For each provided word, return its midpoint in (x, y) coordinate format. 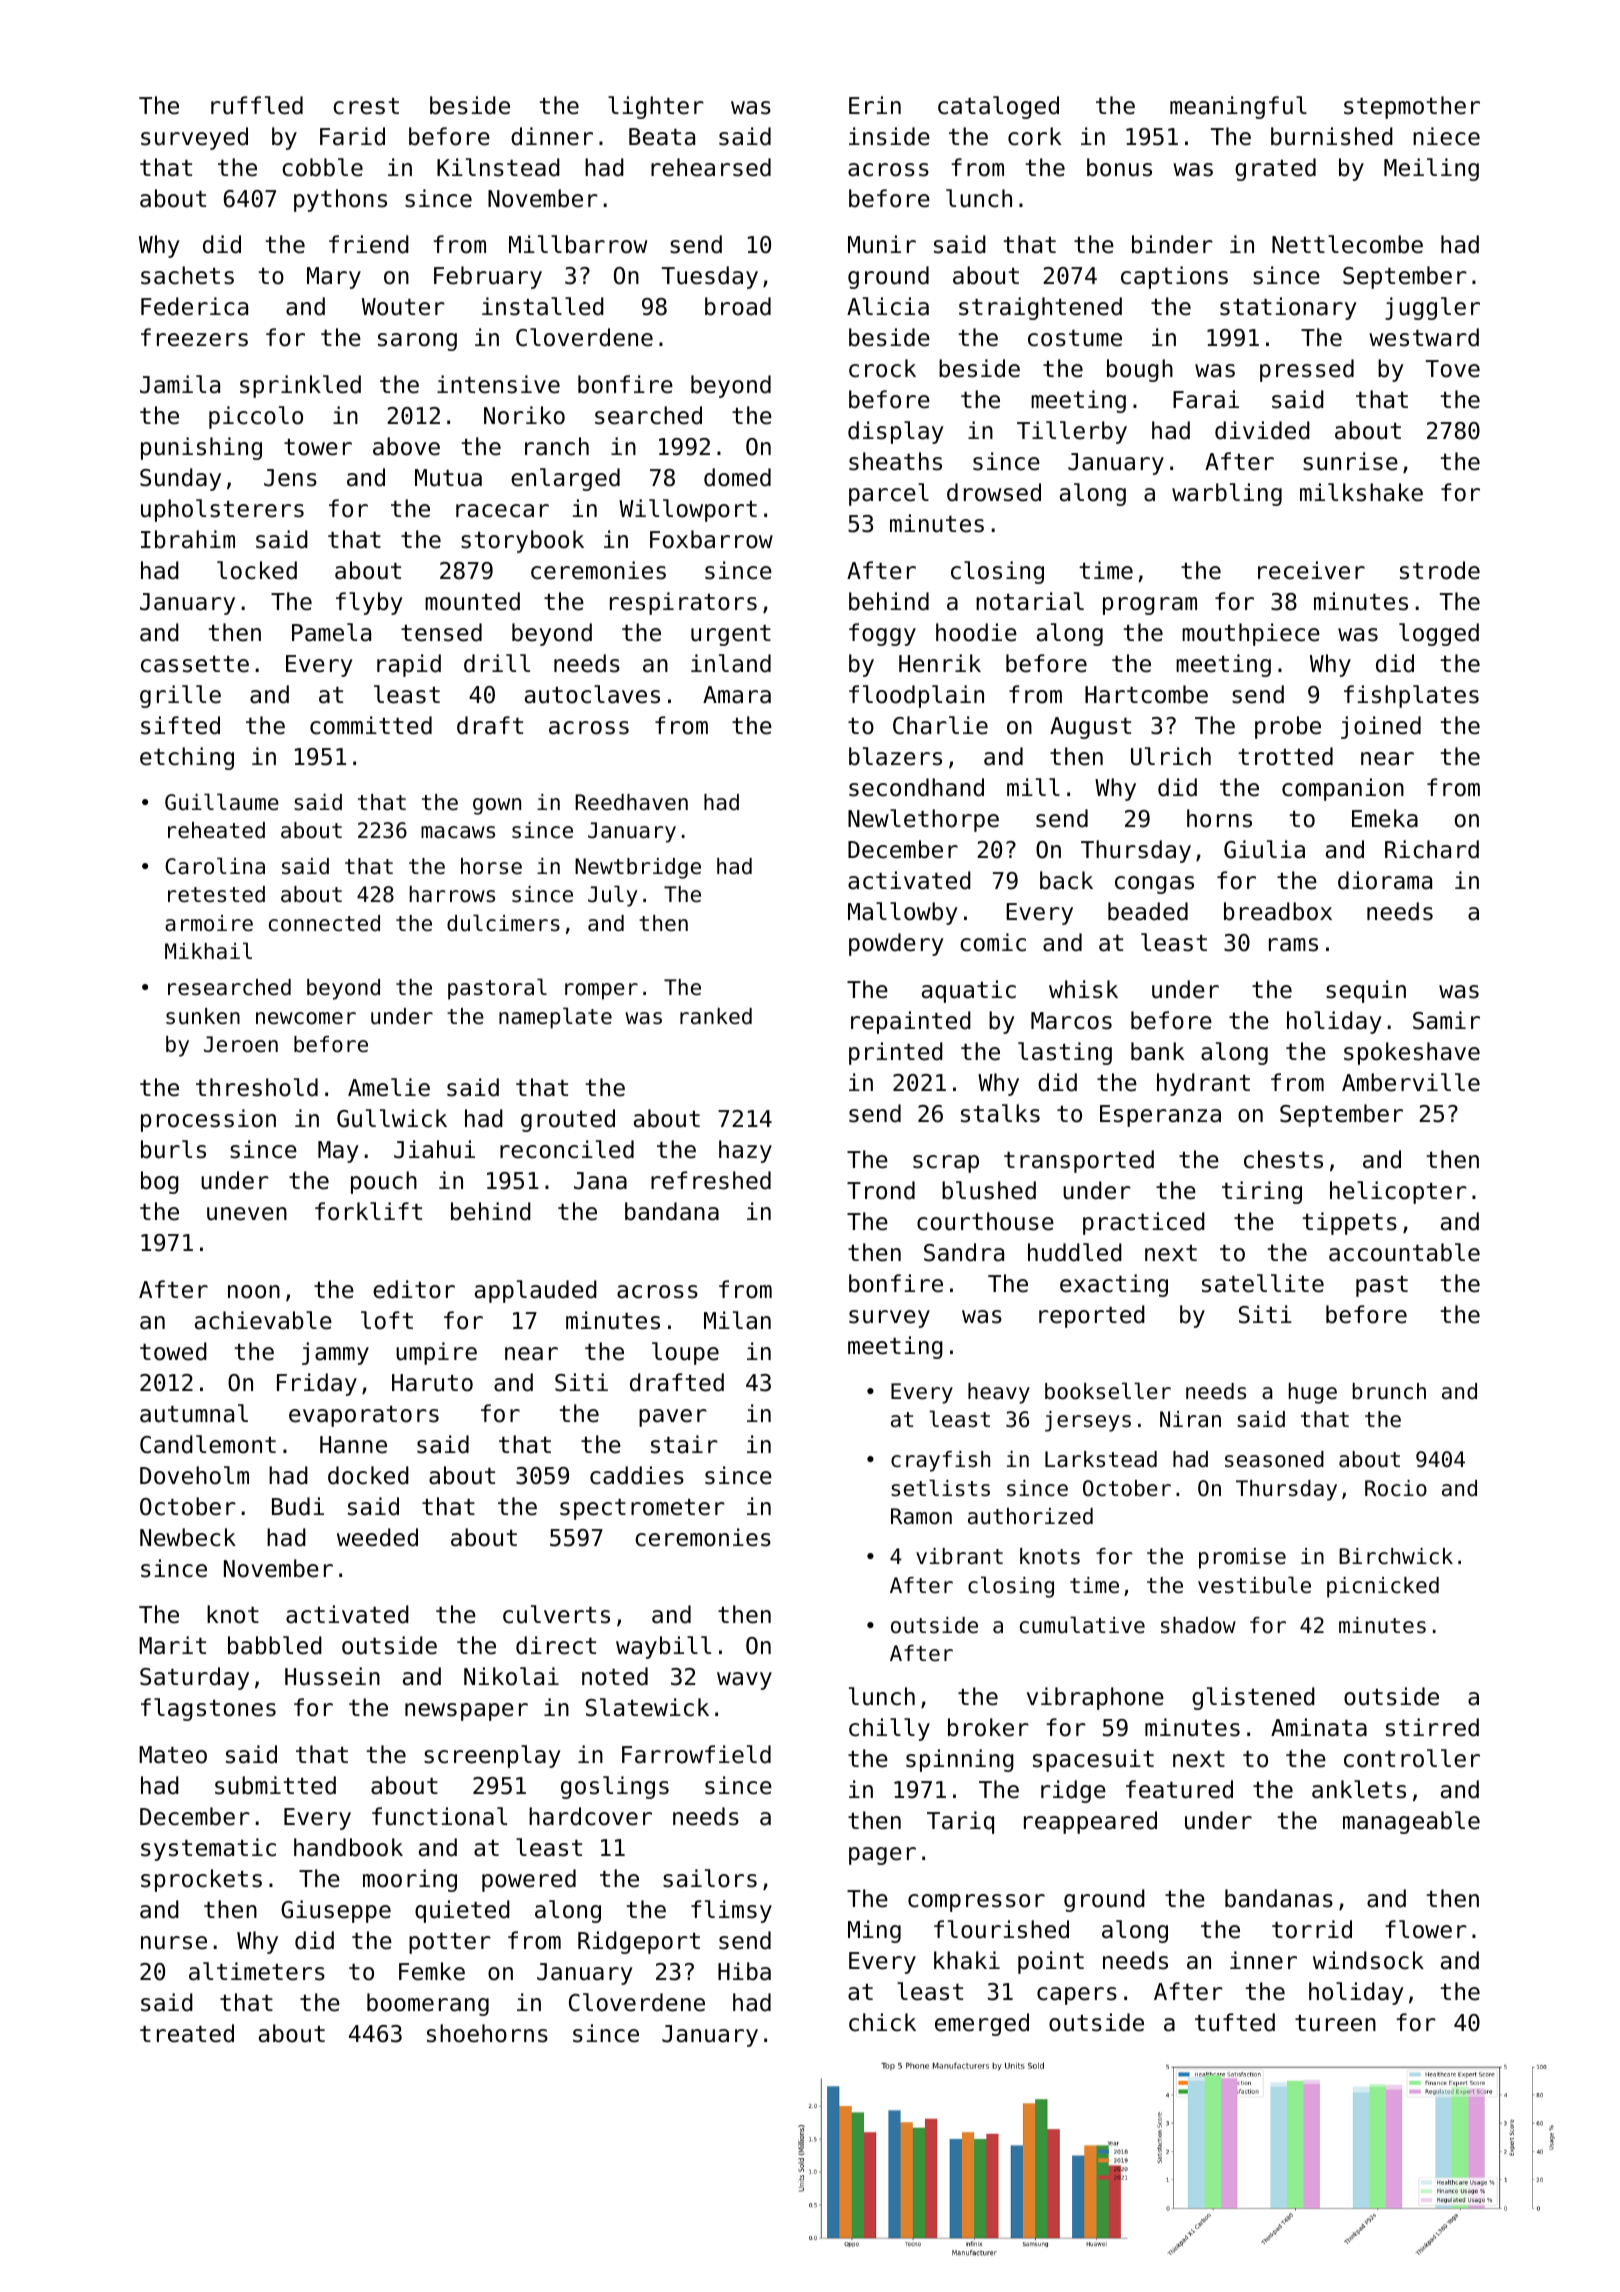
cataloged (998, 107)
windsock (1368, 1960)
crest (366, 106)
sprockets (201, 1880)
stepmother (1412, 107)
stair (684, 1444)
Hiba (744, 1971)
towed (173, 1351)
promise (1242, 1558)
